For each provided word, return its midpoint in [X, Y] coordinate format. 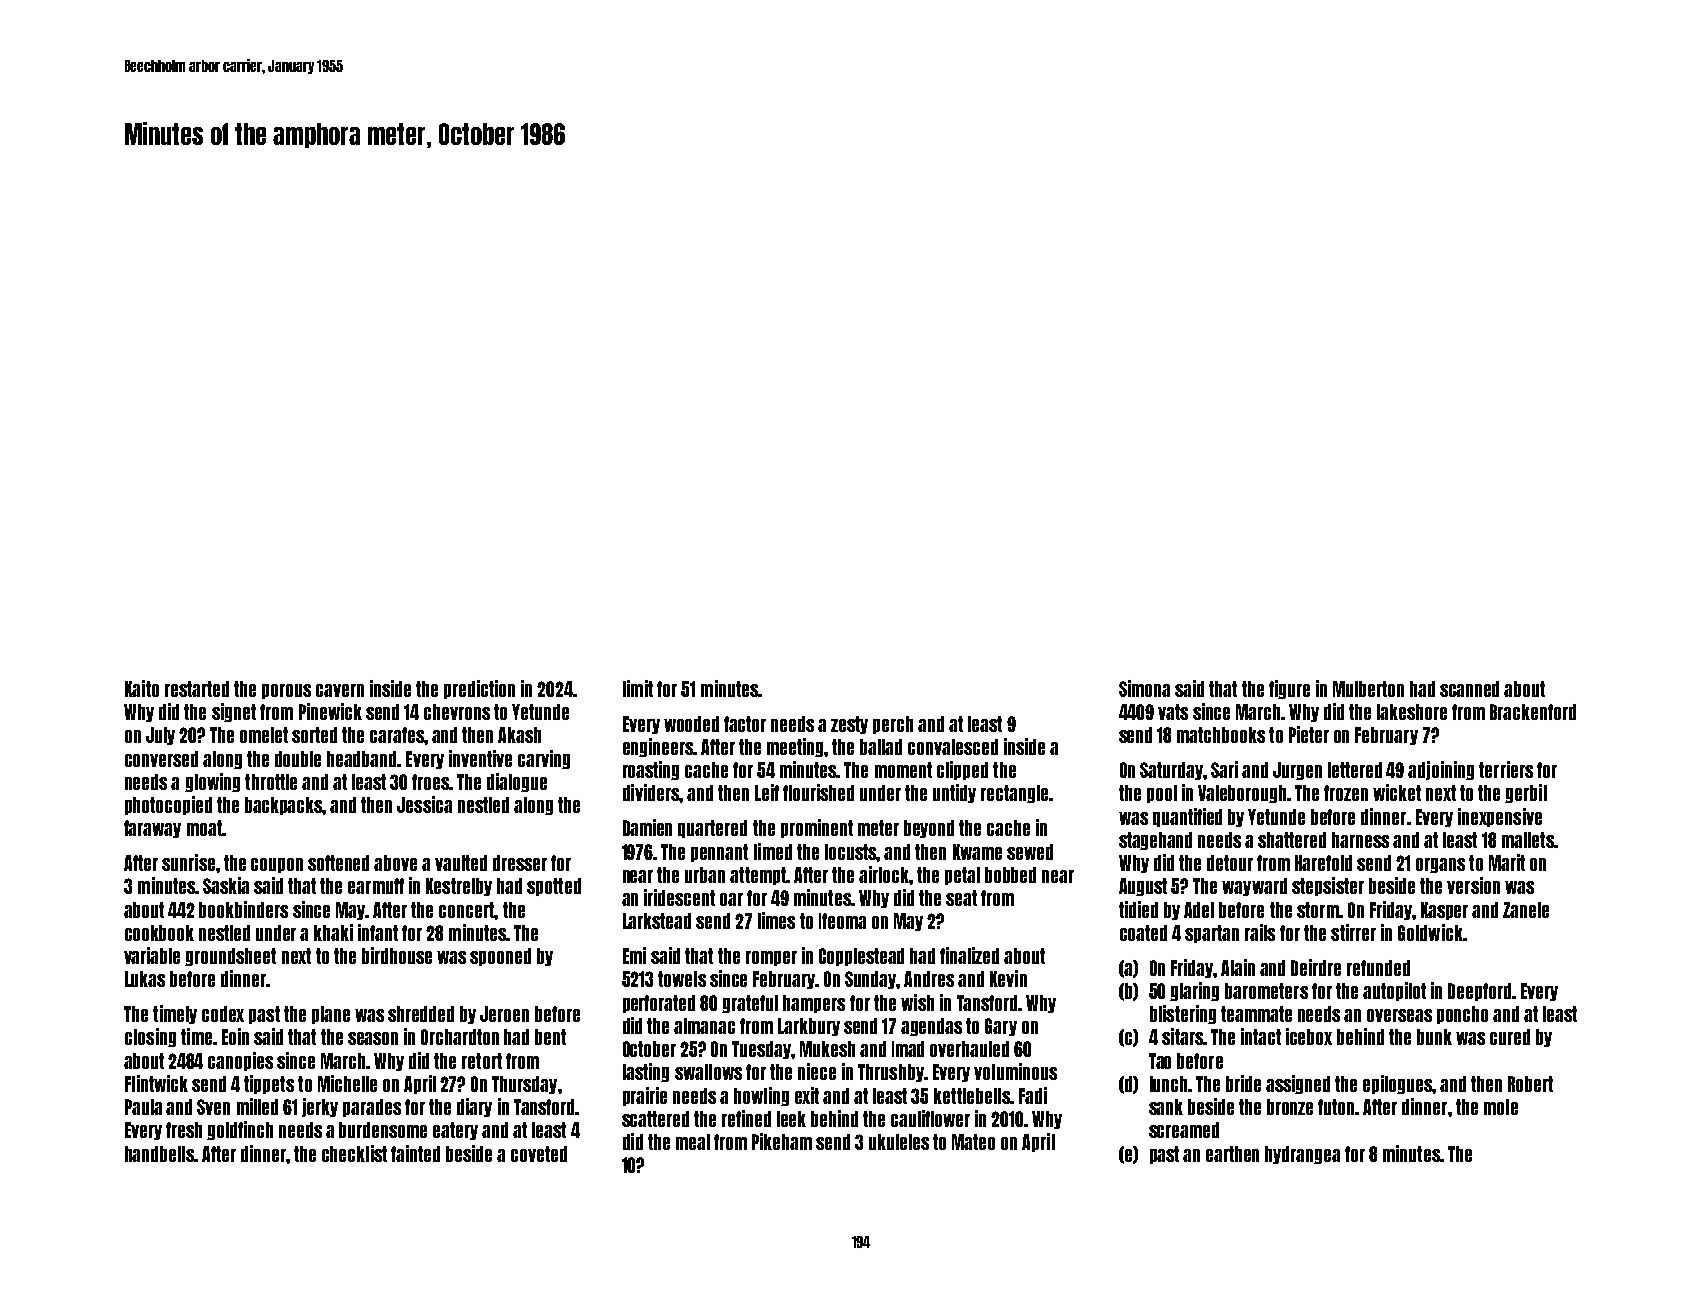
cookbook [159, 933]
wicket [1397, 792]
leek [791, 1119]
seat [961, 898]
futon [1337, 1107]
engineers [658, 747]
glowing [212, 782]
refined [746, 1118]
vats [1173, 712]
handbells [159, 1154]
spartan [1212, 934]
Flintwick [156, 1083]
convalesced [953, 747]
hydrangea [1302, 1155]
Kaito [142, 688]
